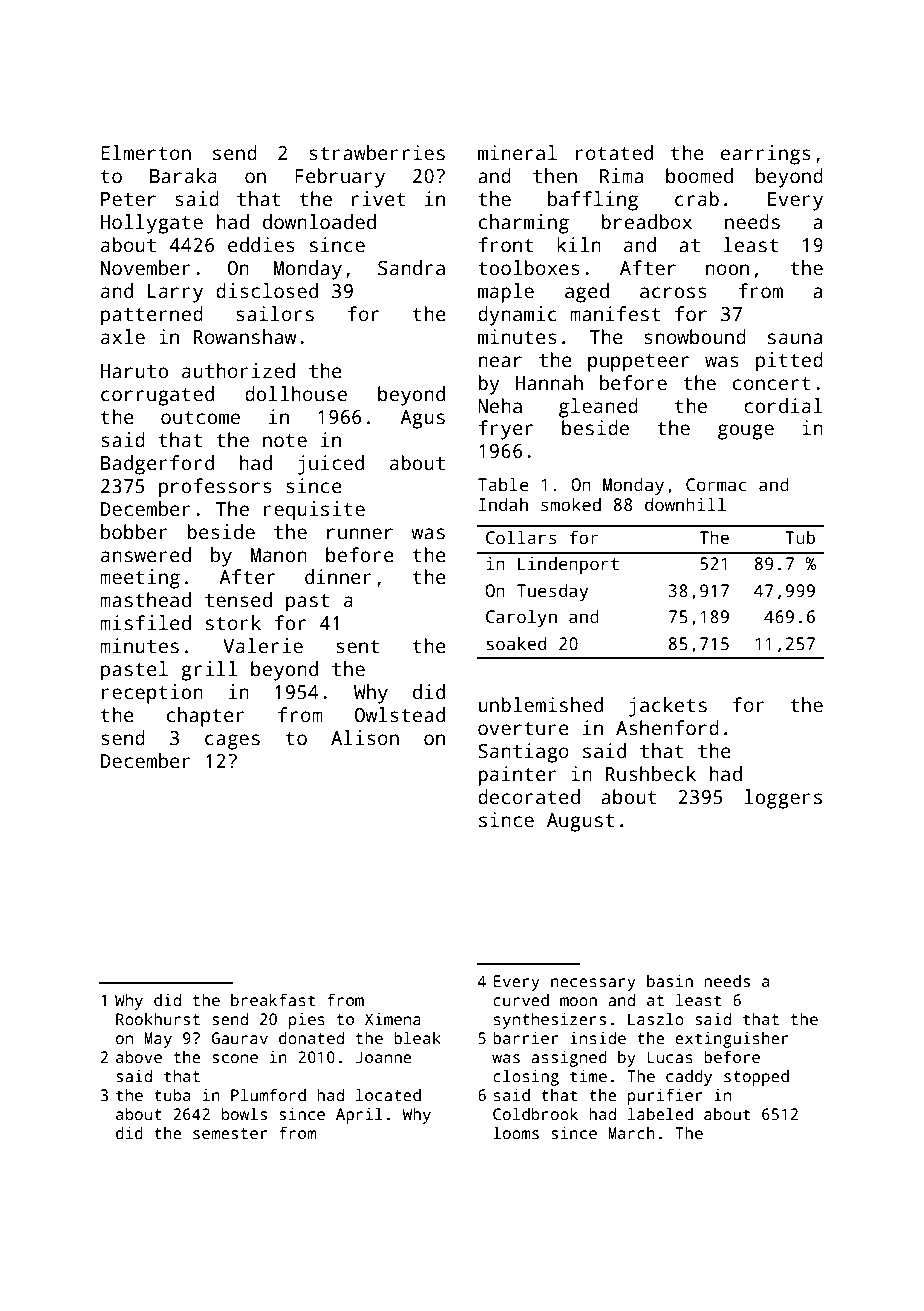 The height and width of the page is (1311, 924). Describe the element at coordinates (651, 774) in the page. I see `Rushbeck` at that location.
